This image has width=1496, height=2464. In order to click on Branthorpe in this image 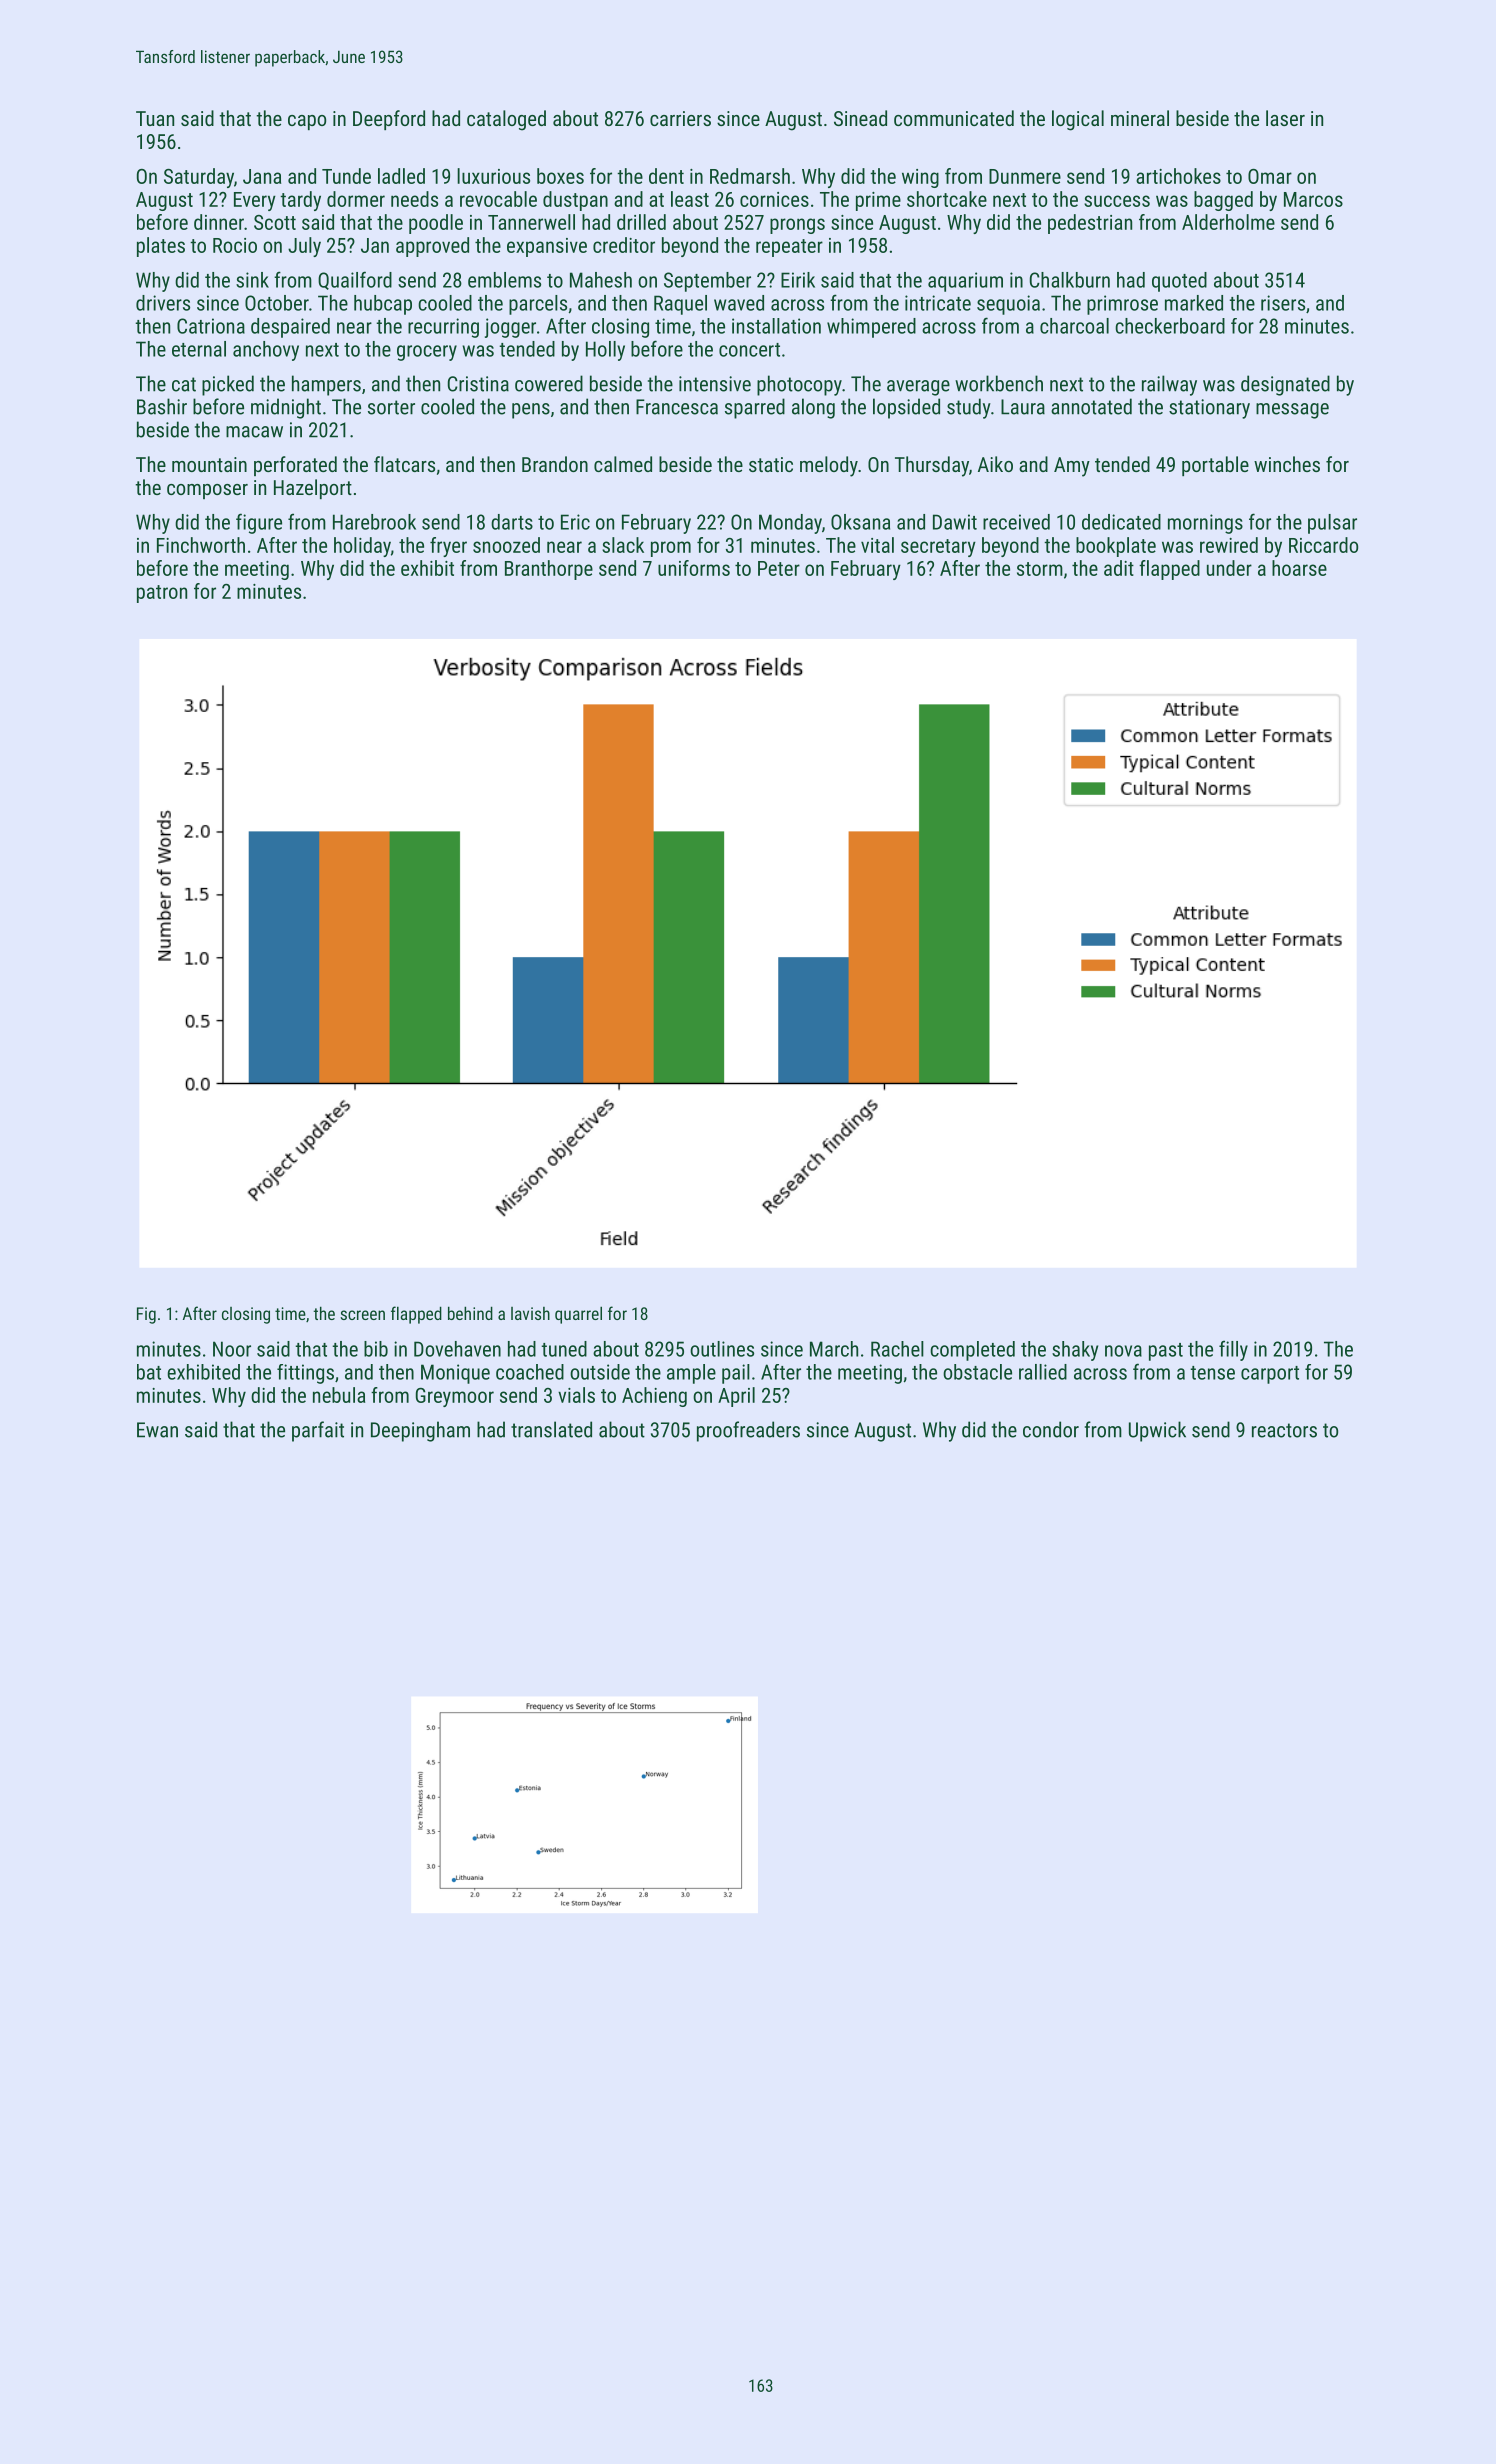, I will do `click(549, 570)`.
